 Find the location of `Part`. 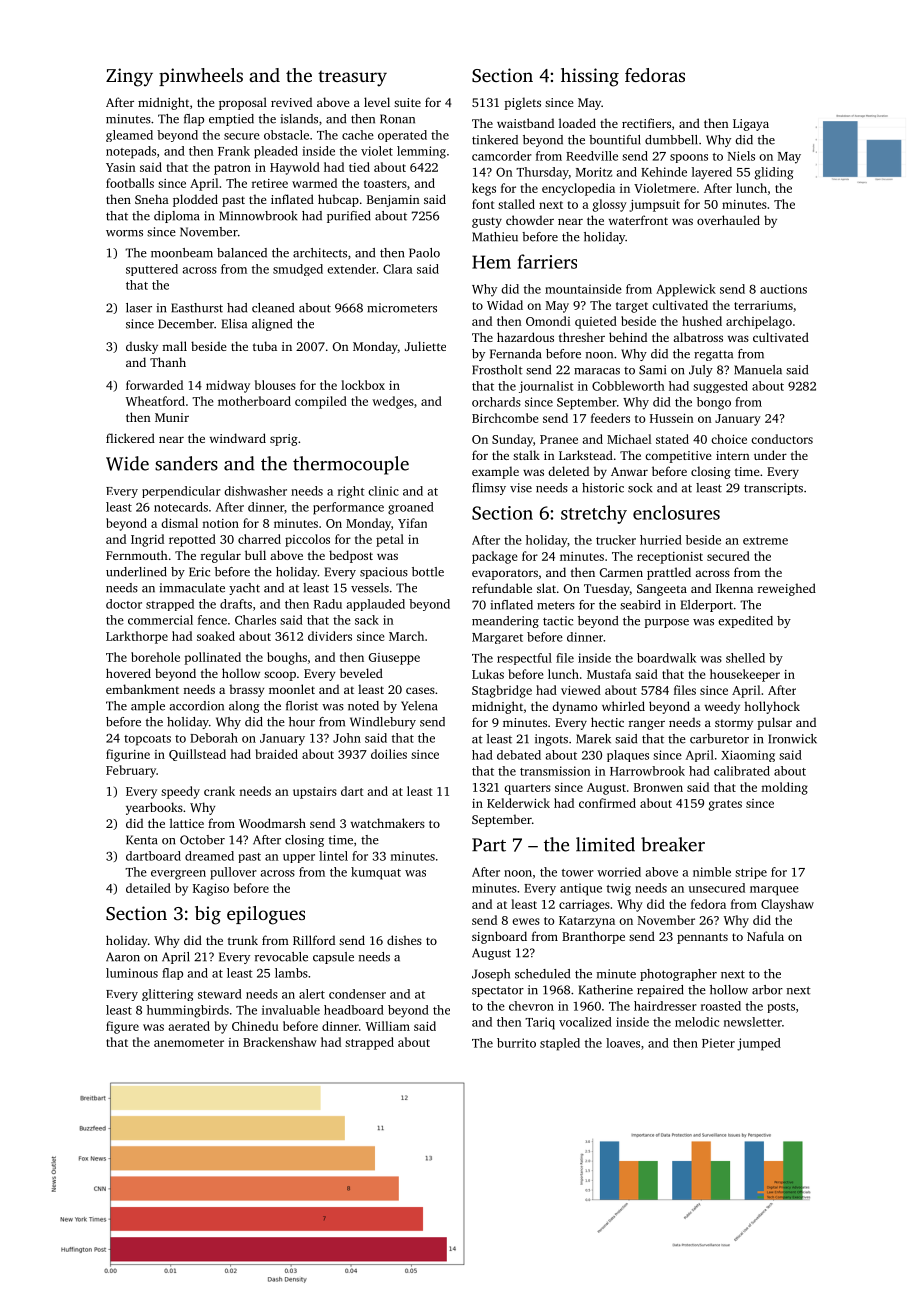

Part is located at coordinates (489, 845).
